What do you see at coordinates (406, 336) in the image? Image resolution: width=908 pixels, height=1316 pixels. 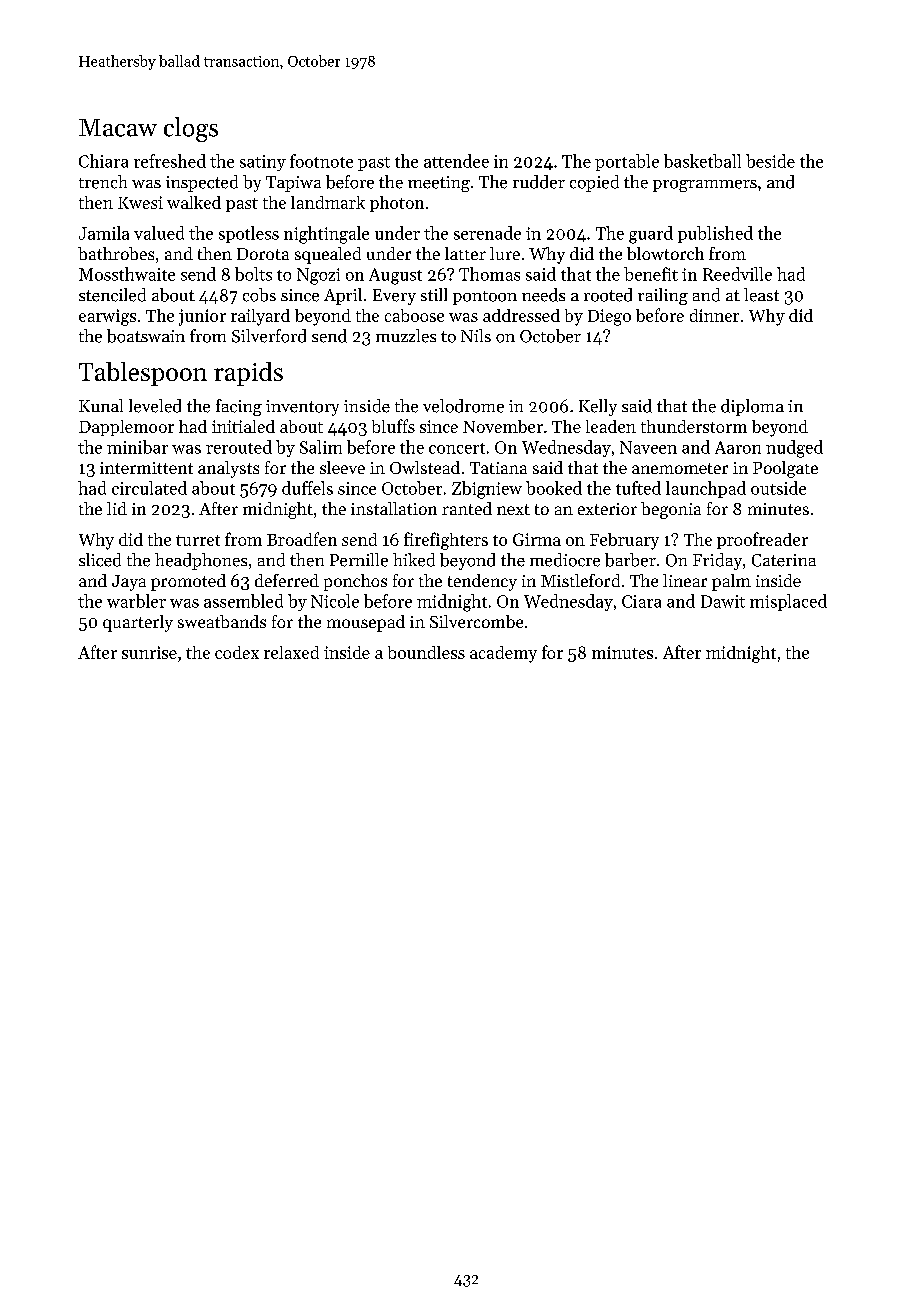 I see `muzzles` at bounding box center [406, 336].
